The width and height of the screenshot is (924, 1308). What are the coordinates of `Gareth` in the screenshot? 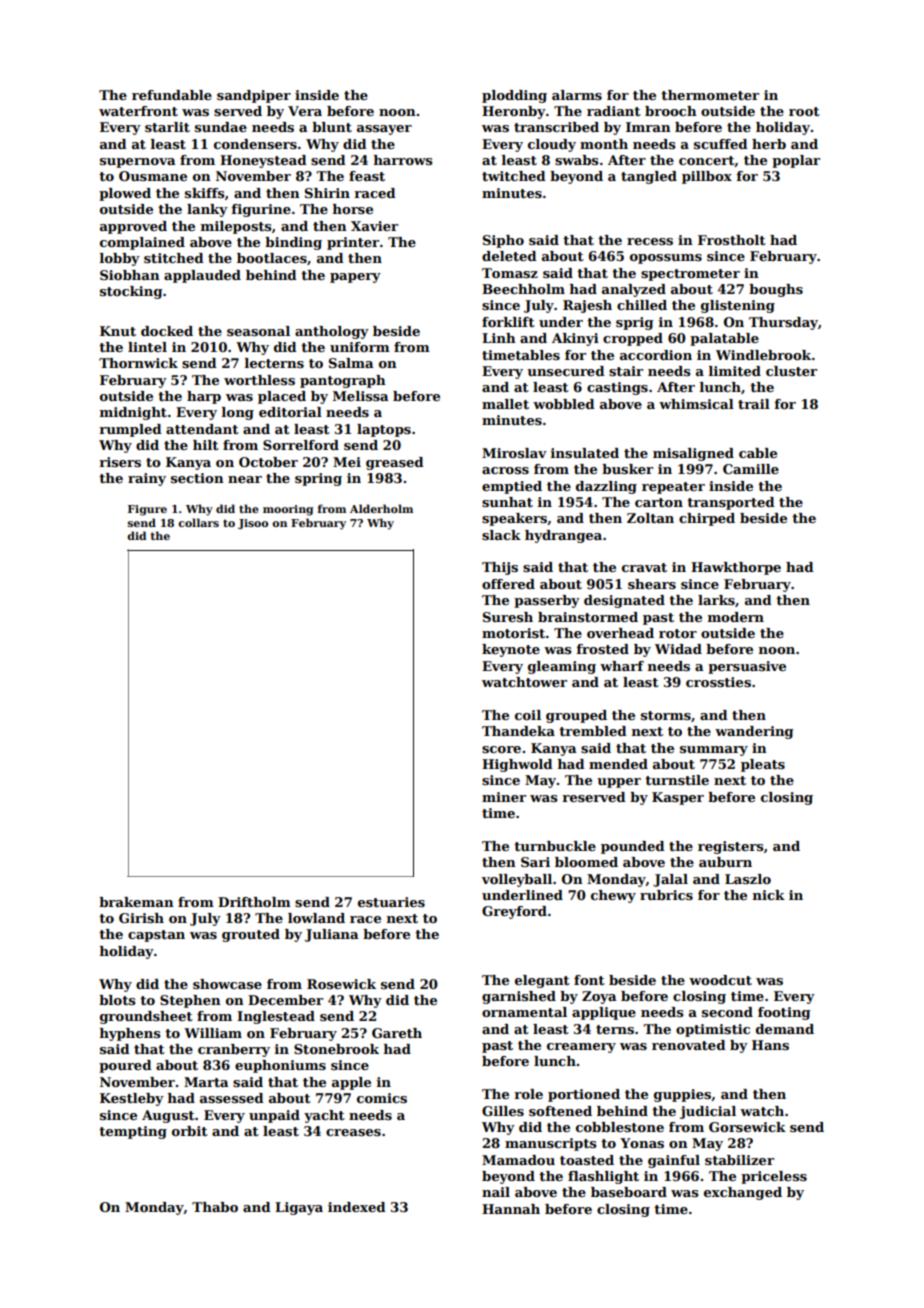 It's located at (397, 1033).
